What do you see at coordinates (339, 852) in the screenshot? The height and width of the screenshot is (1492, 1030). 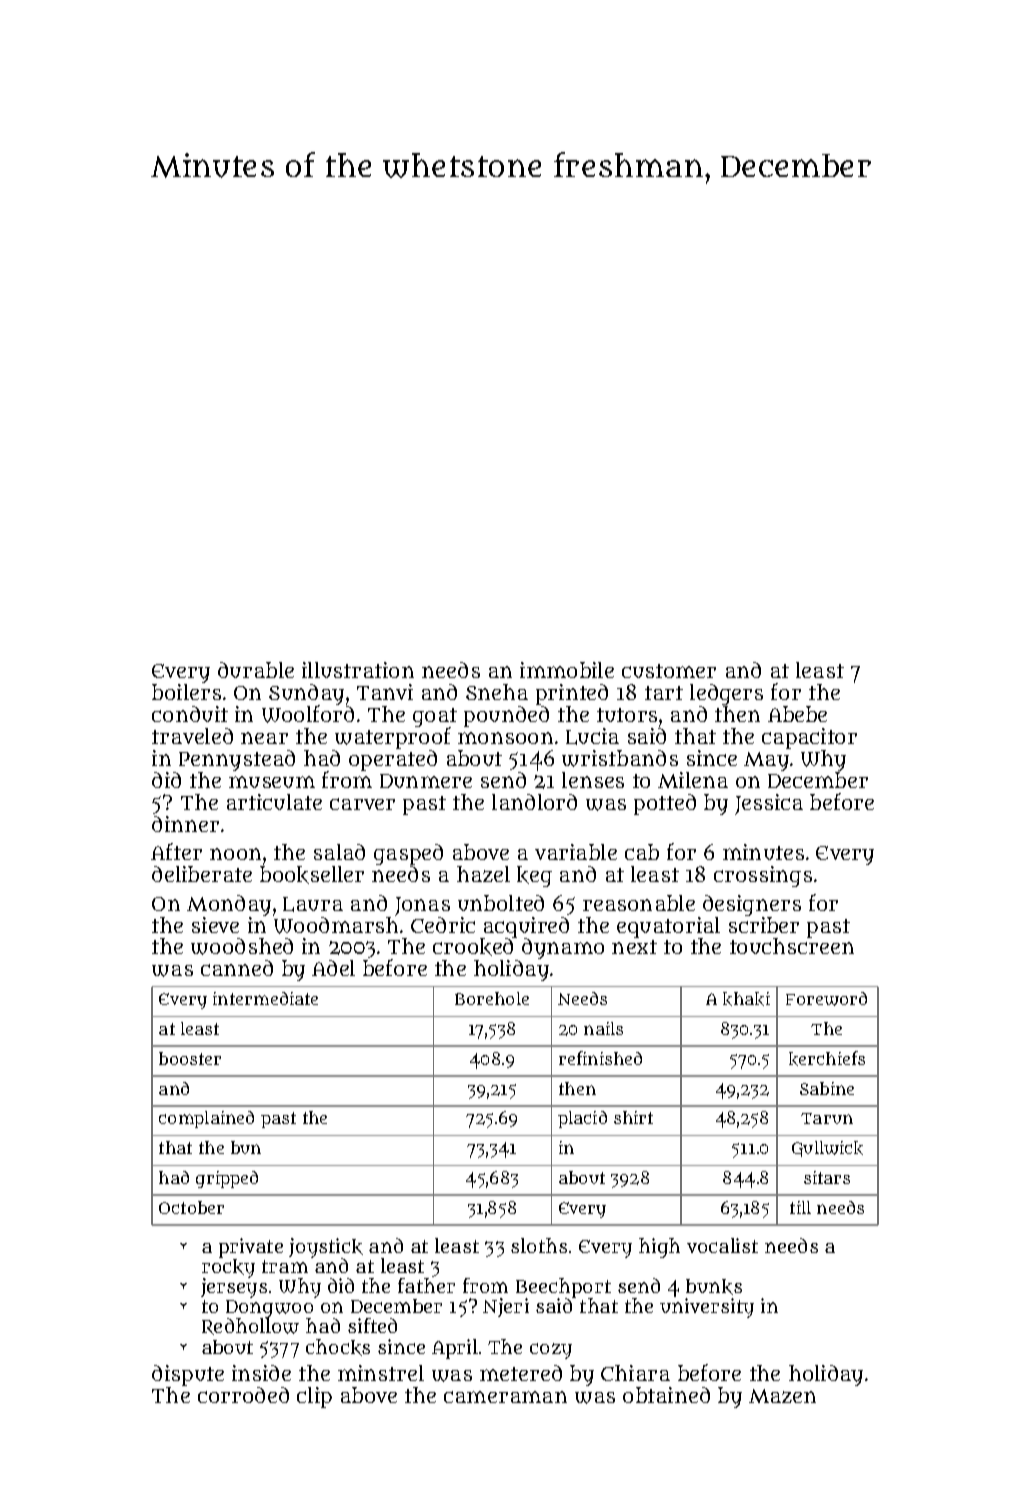 I see `salad` at bounding box center [339, 852].
